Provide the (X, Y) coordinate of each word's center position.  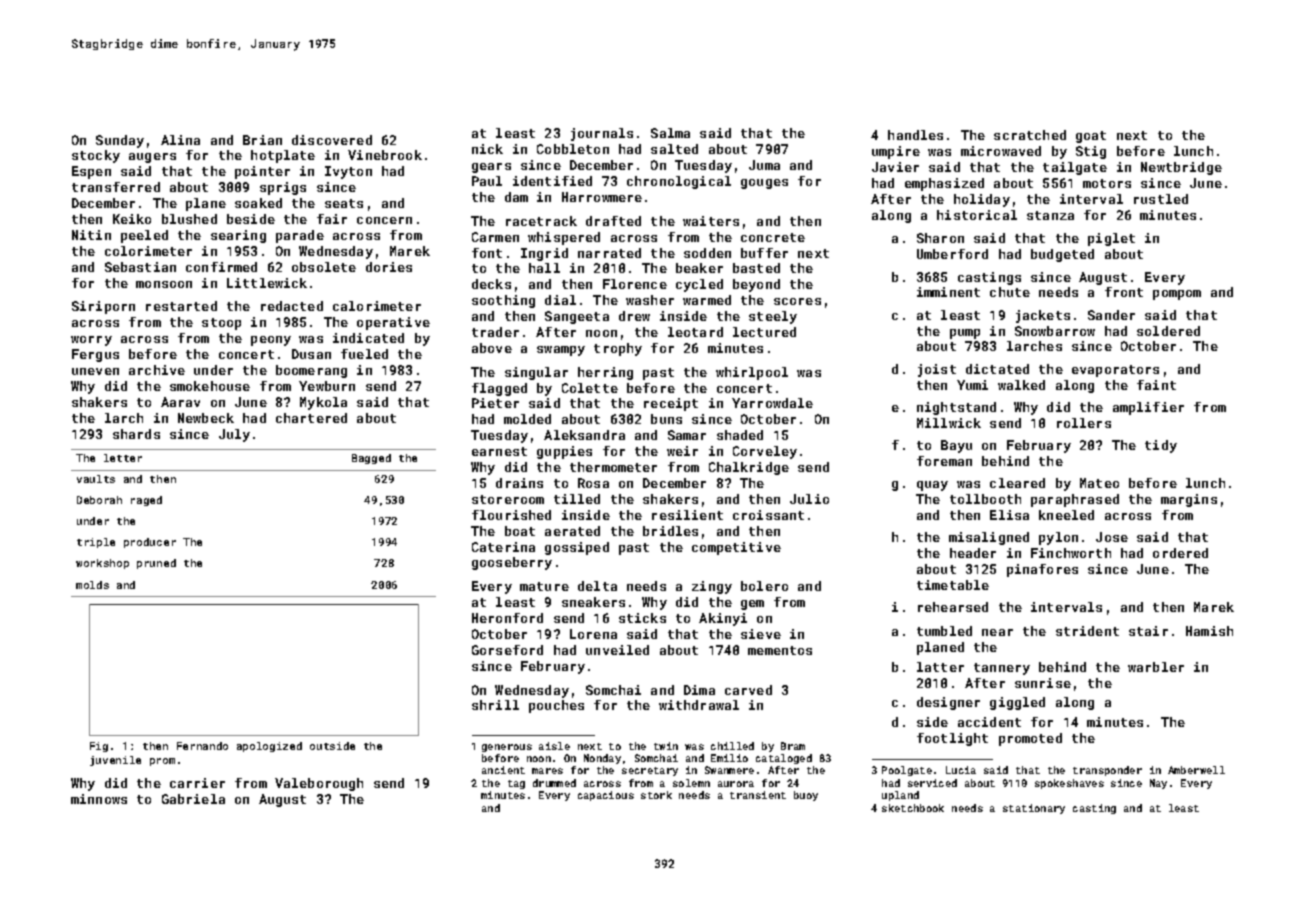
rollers (1084, 423)
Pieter (495, 403)
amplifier (1148, 408)
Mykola (323, 403)
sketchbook (913, 808)
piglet (1111, 239)
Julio (809, 499)
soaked (258, 203)
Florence (635, 284)
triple (96, 543)
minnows (99, 799)
